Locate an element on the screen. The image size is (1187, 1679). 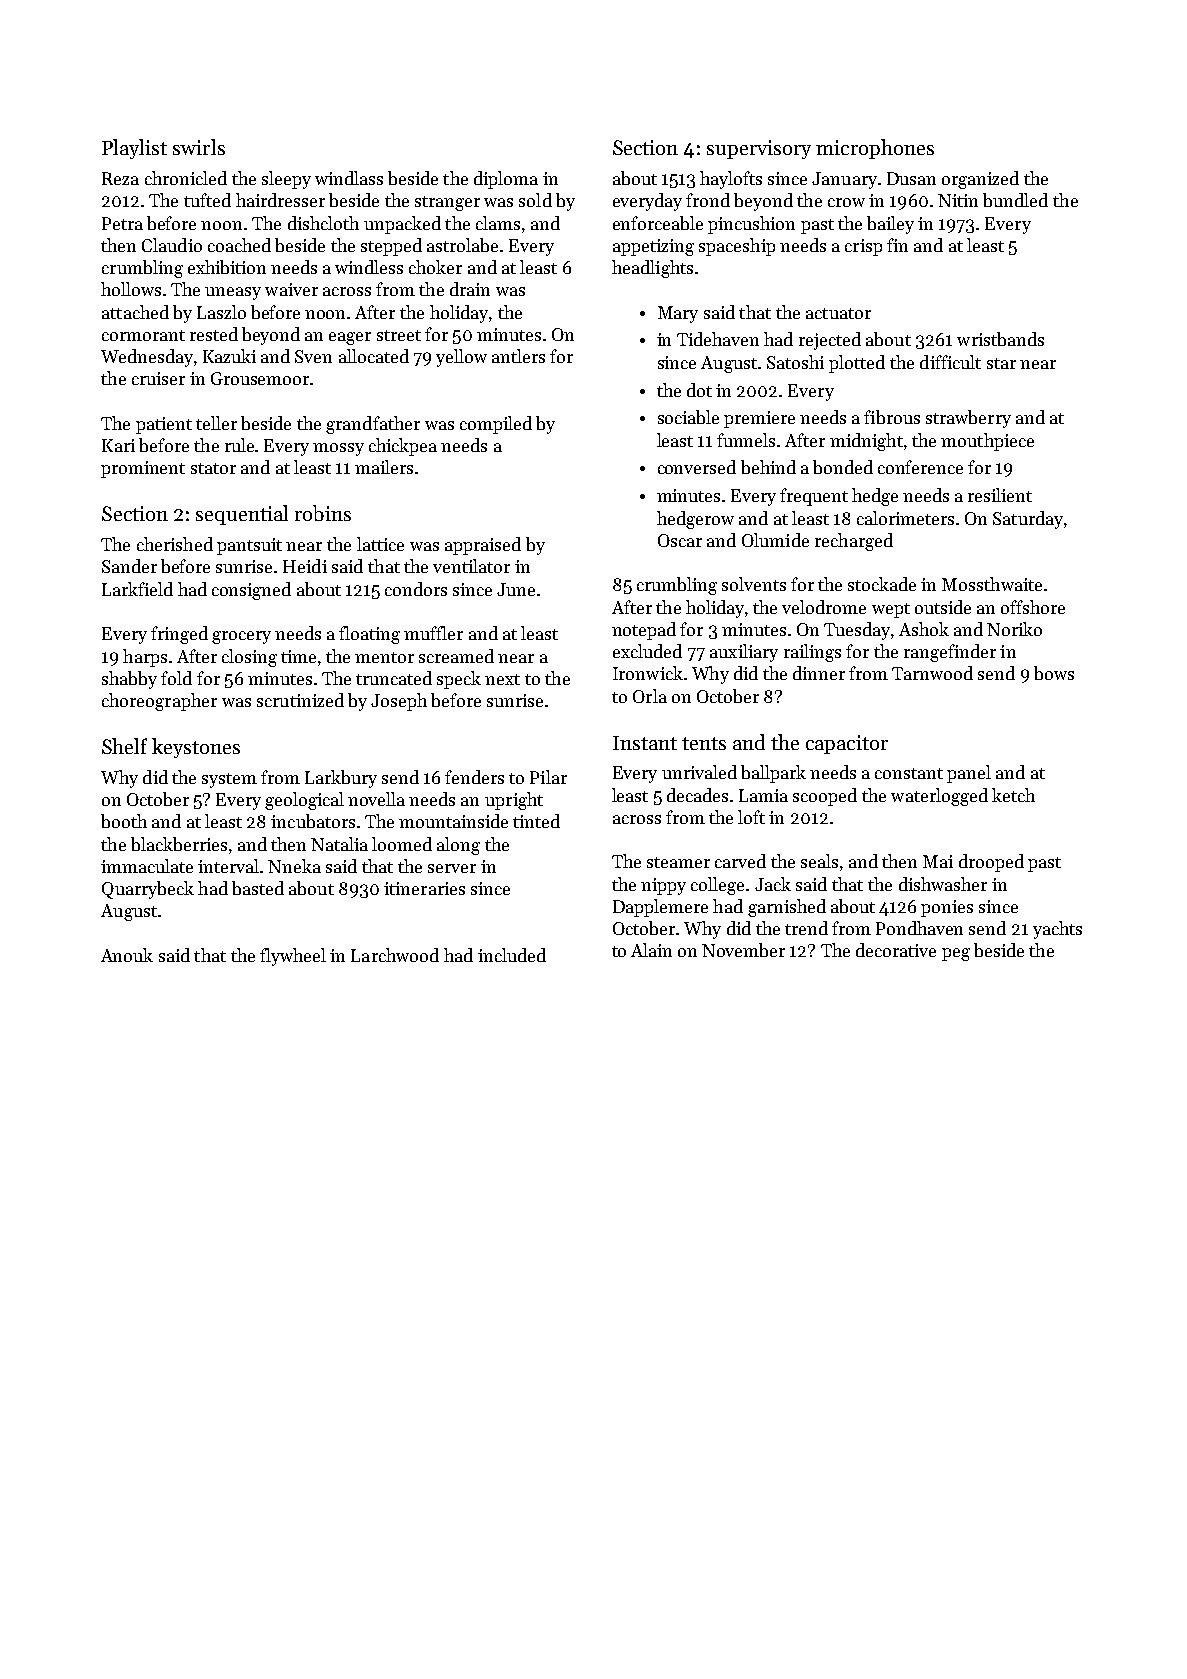
dishcloth is located at coordinates (323, 223).
